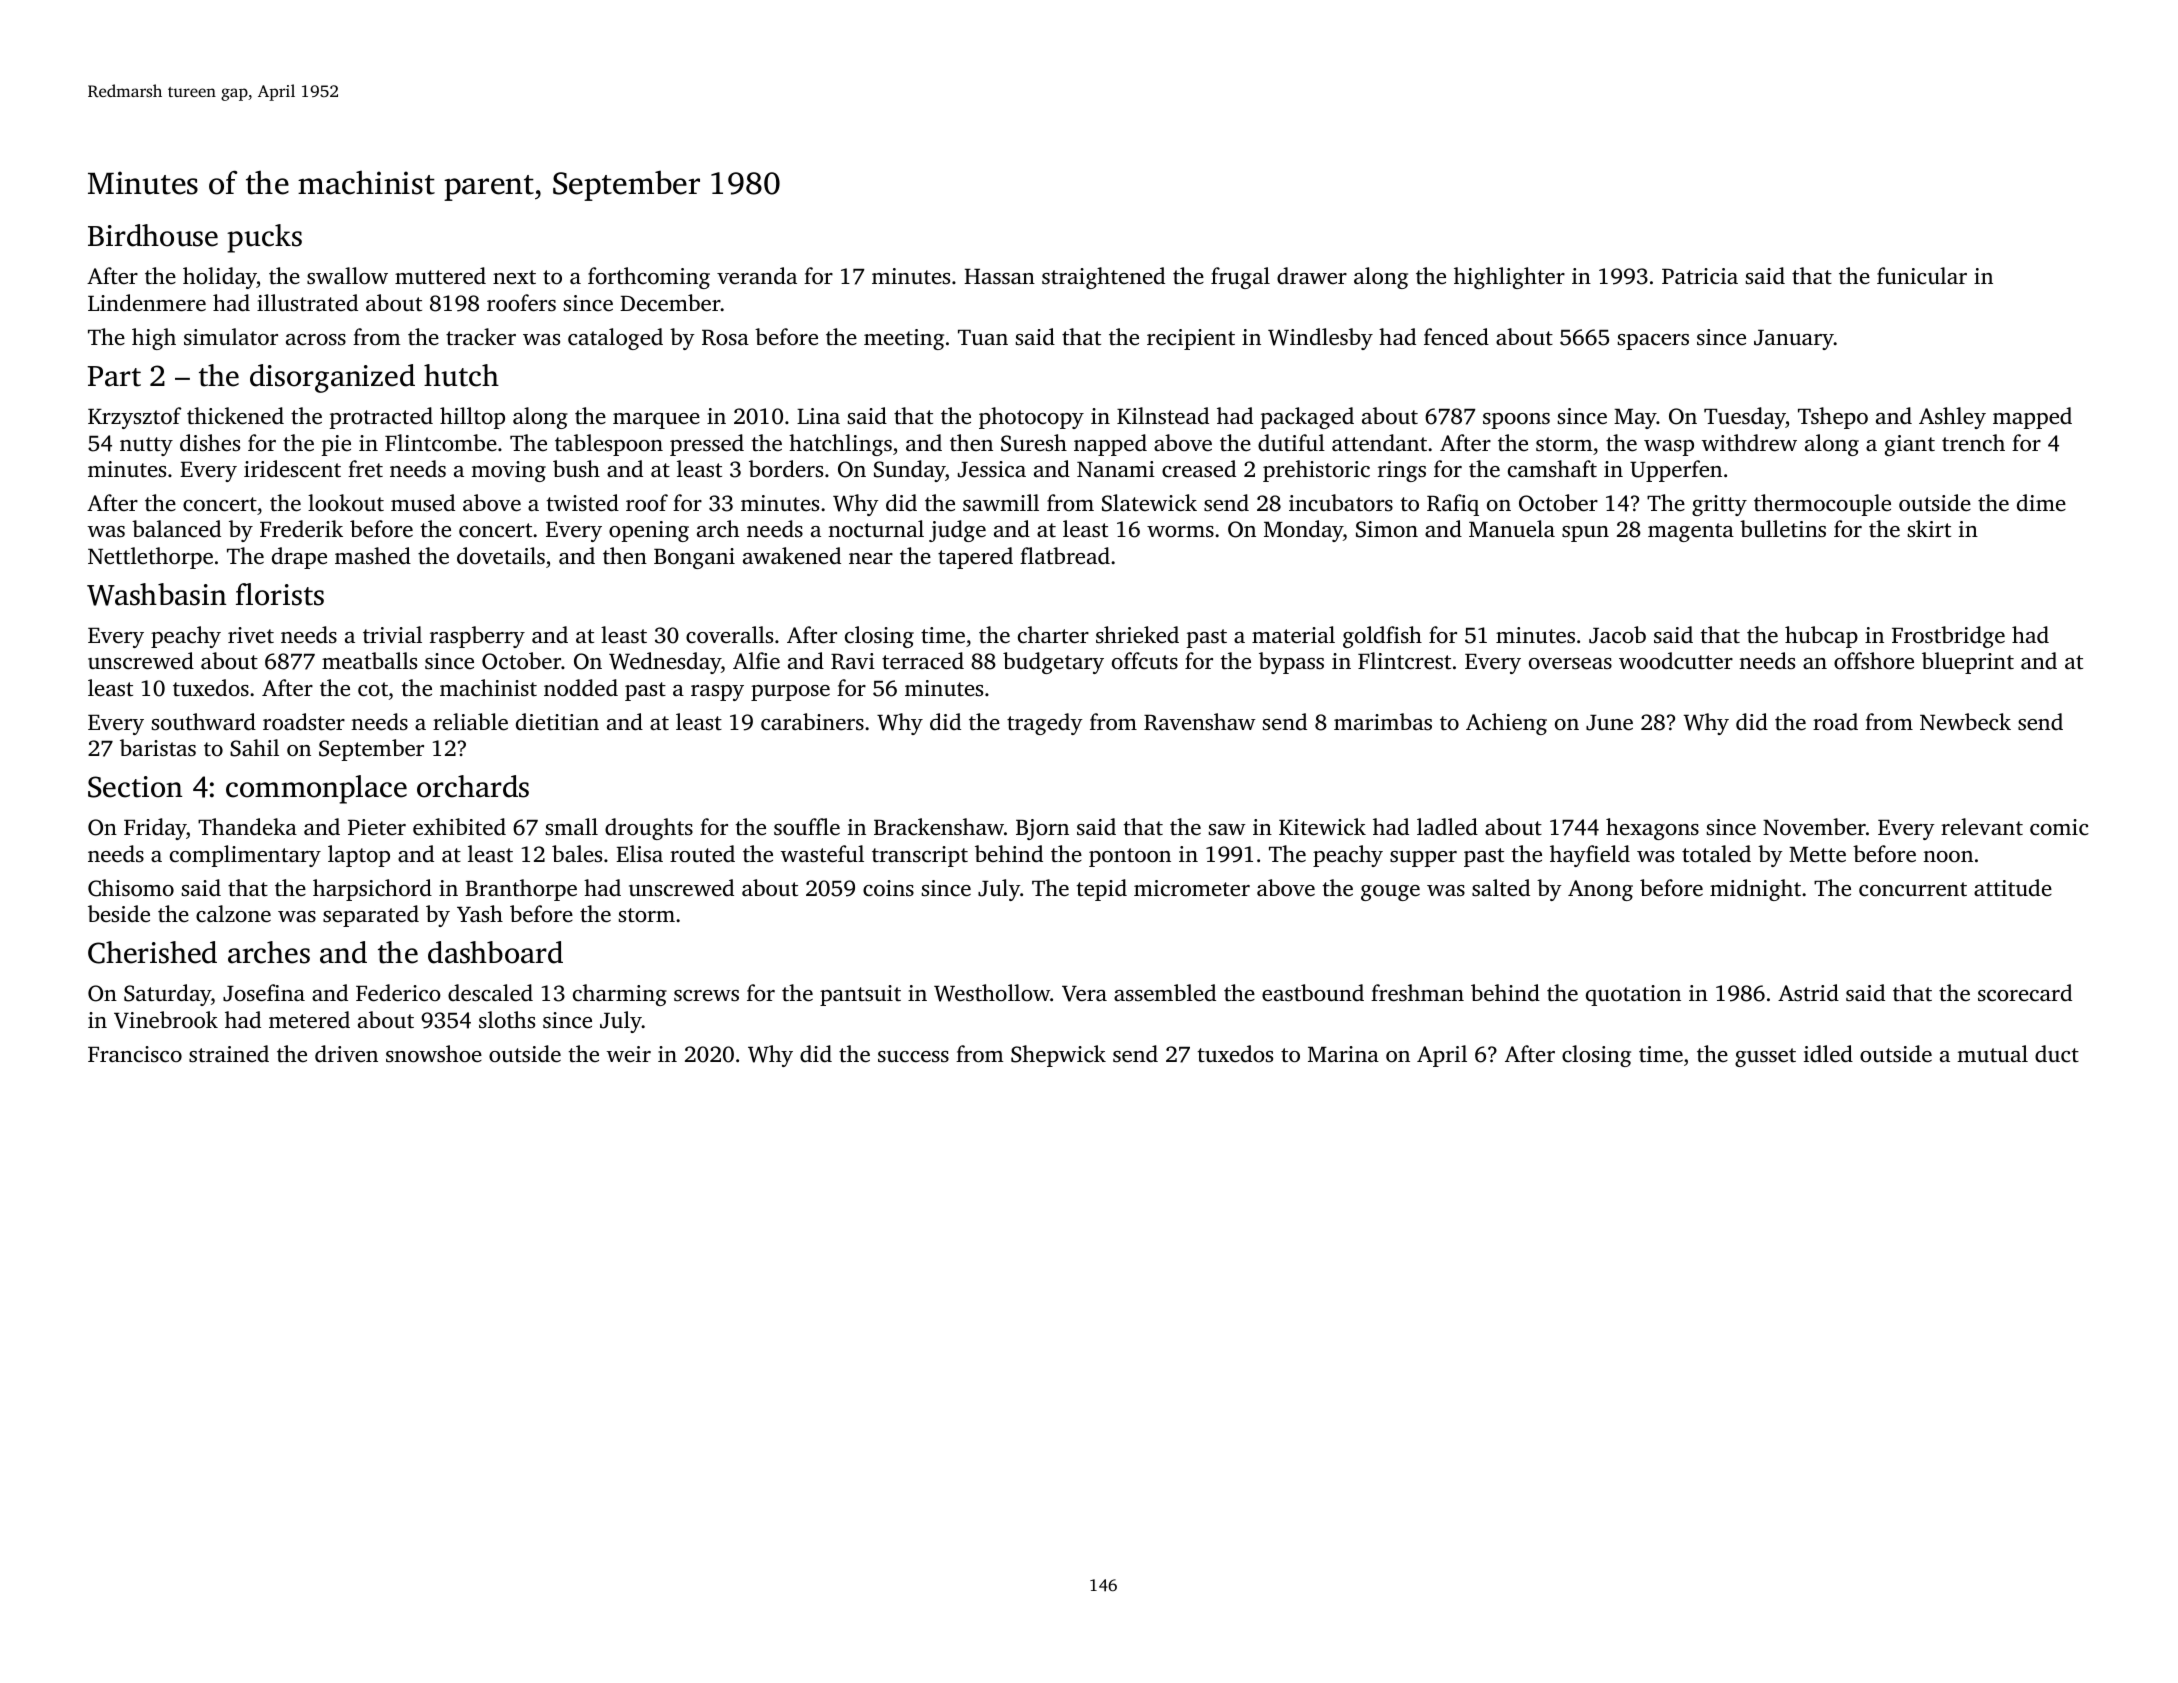 The width and height of the screenshot is (2178, 1683). What do you see at coordinates (1058, 1056) in the screenshot?
I see `Shepwick` at bounding box center [1058, 1056].
